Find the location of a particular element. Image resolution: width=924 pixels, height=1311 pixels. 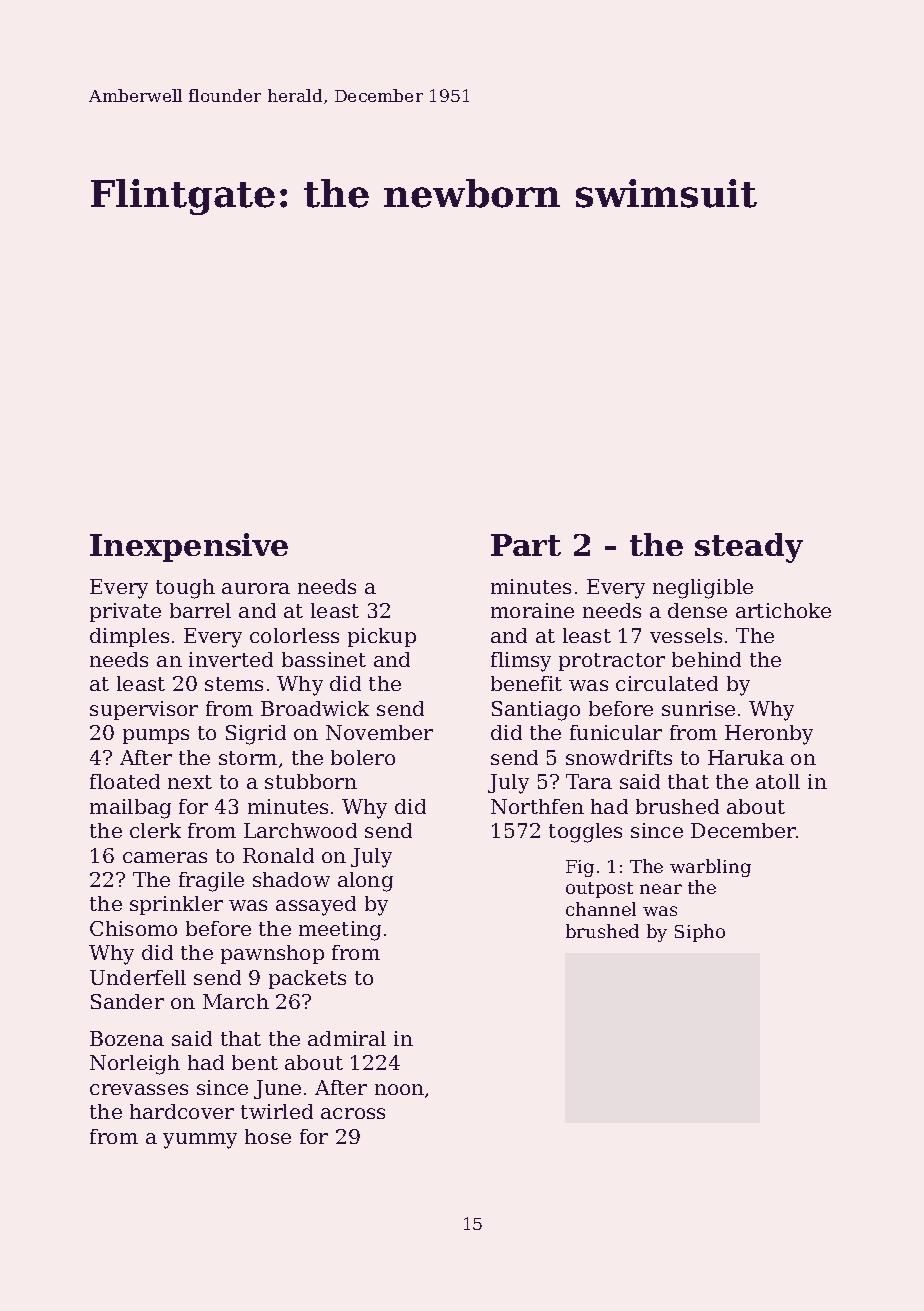

Broadwick is located at coordinates (315, 708).
